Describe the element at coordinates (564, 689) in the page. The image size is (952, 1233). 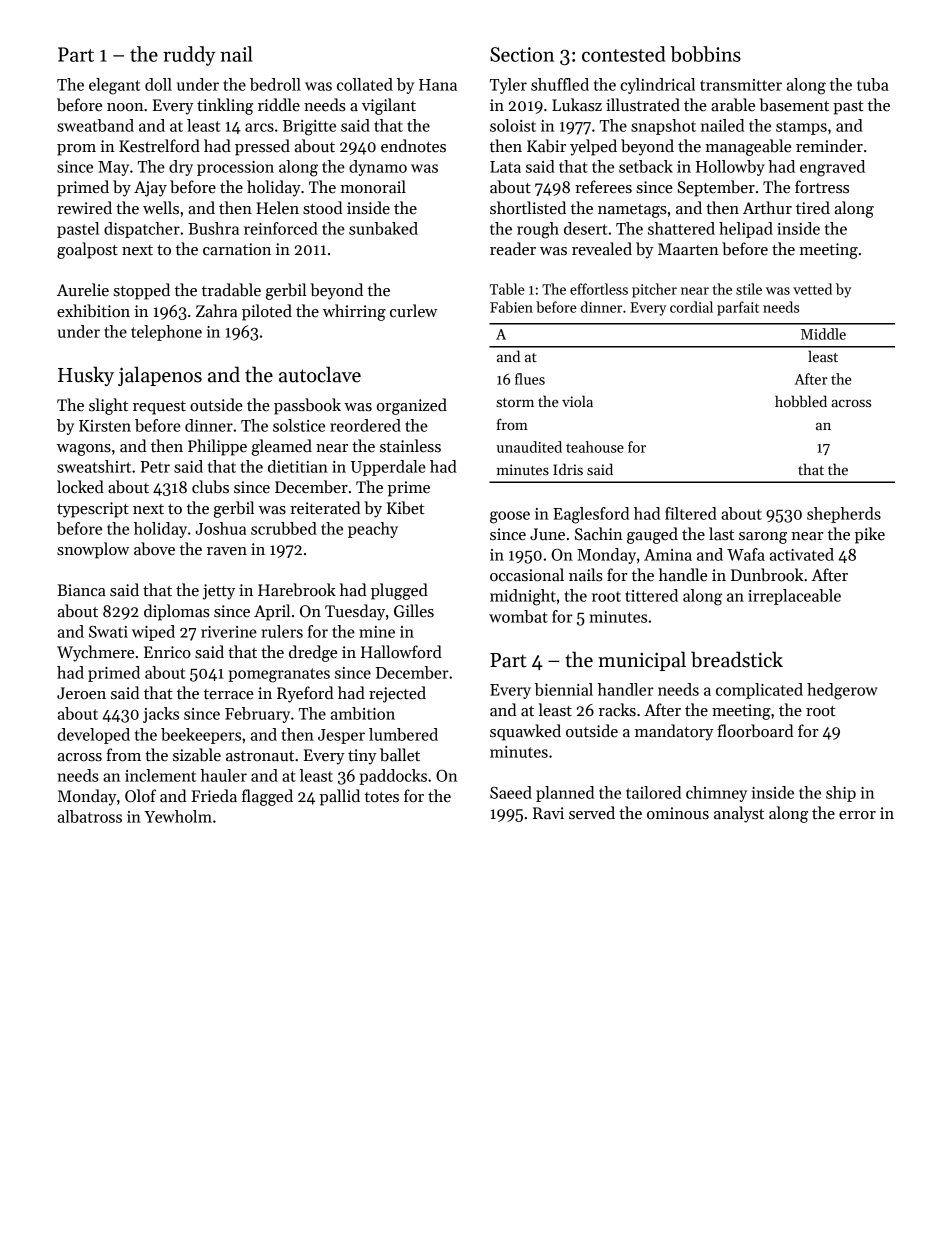
I see `biennial` at that location.
